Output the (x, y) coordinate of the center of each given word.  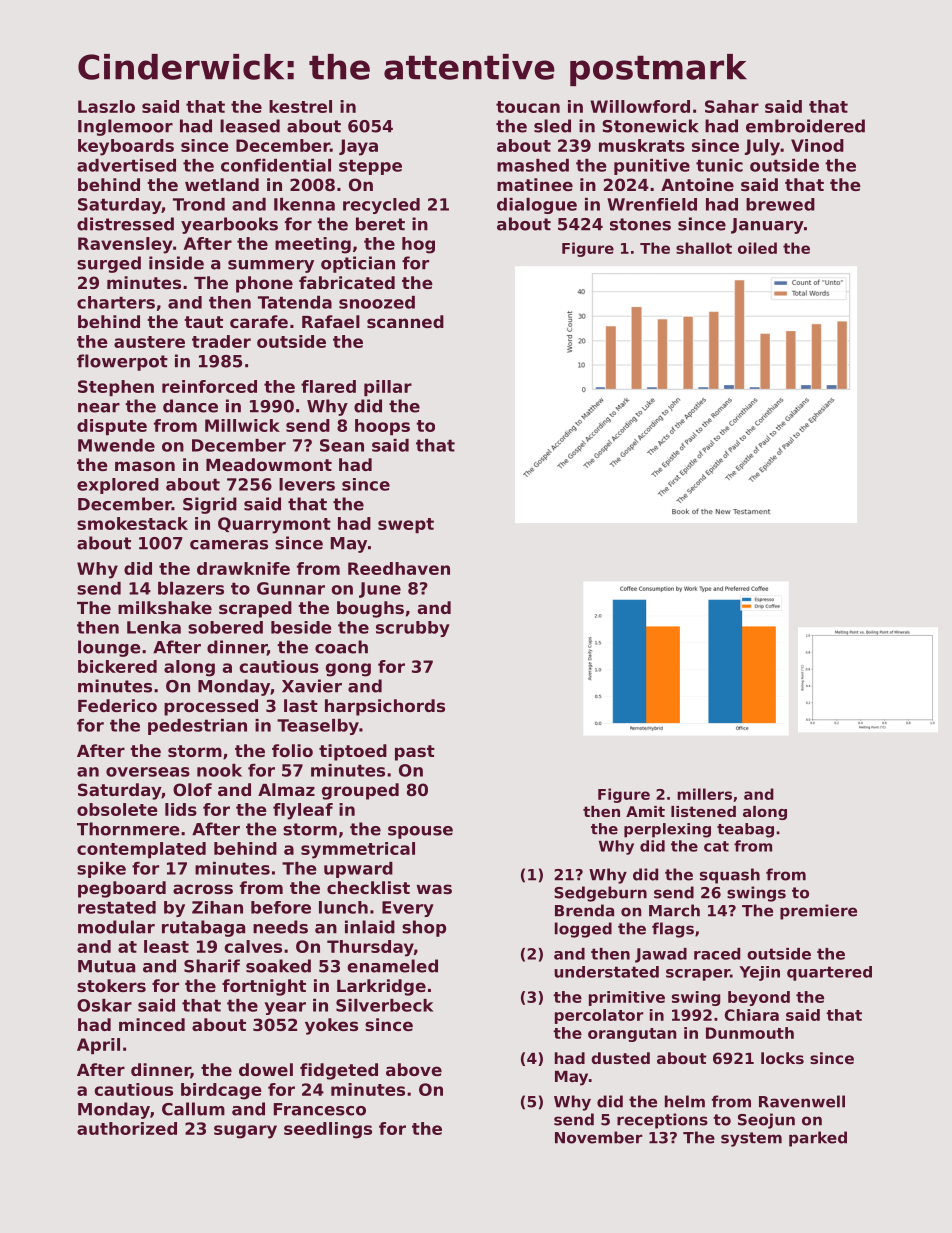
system (751, 1139)
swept (406, 525)
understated (606, 972)
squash (730, 876)
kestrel (300, 106)
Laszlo (106, 106)
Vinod (817, 145)
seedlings (328, 1130)
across (203, 889)
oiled (757, 248)
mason (145, 466)
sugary (245, 1132)
